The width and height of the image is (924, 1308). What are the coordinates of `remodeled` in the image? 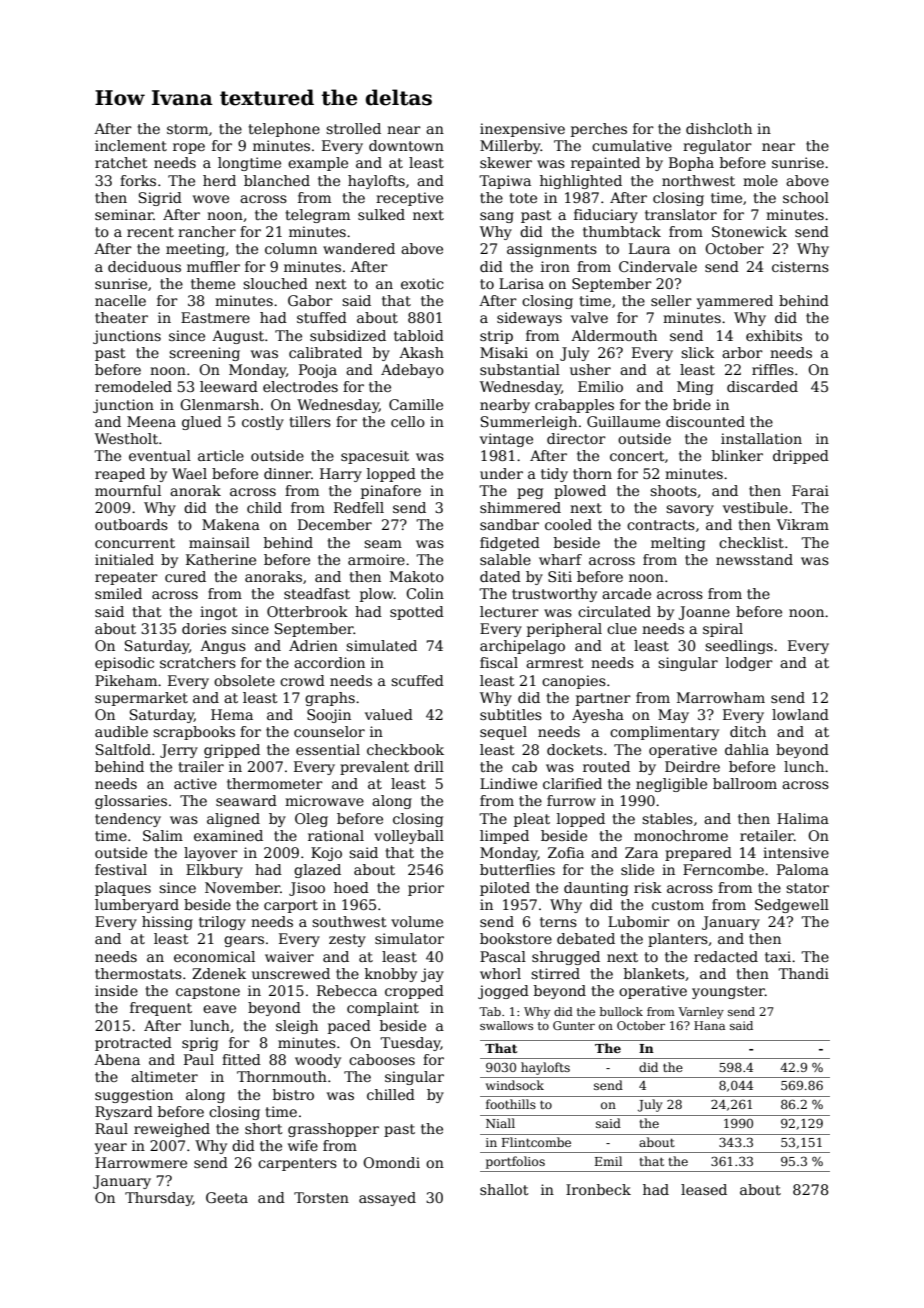 It's located at (133, 386).
